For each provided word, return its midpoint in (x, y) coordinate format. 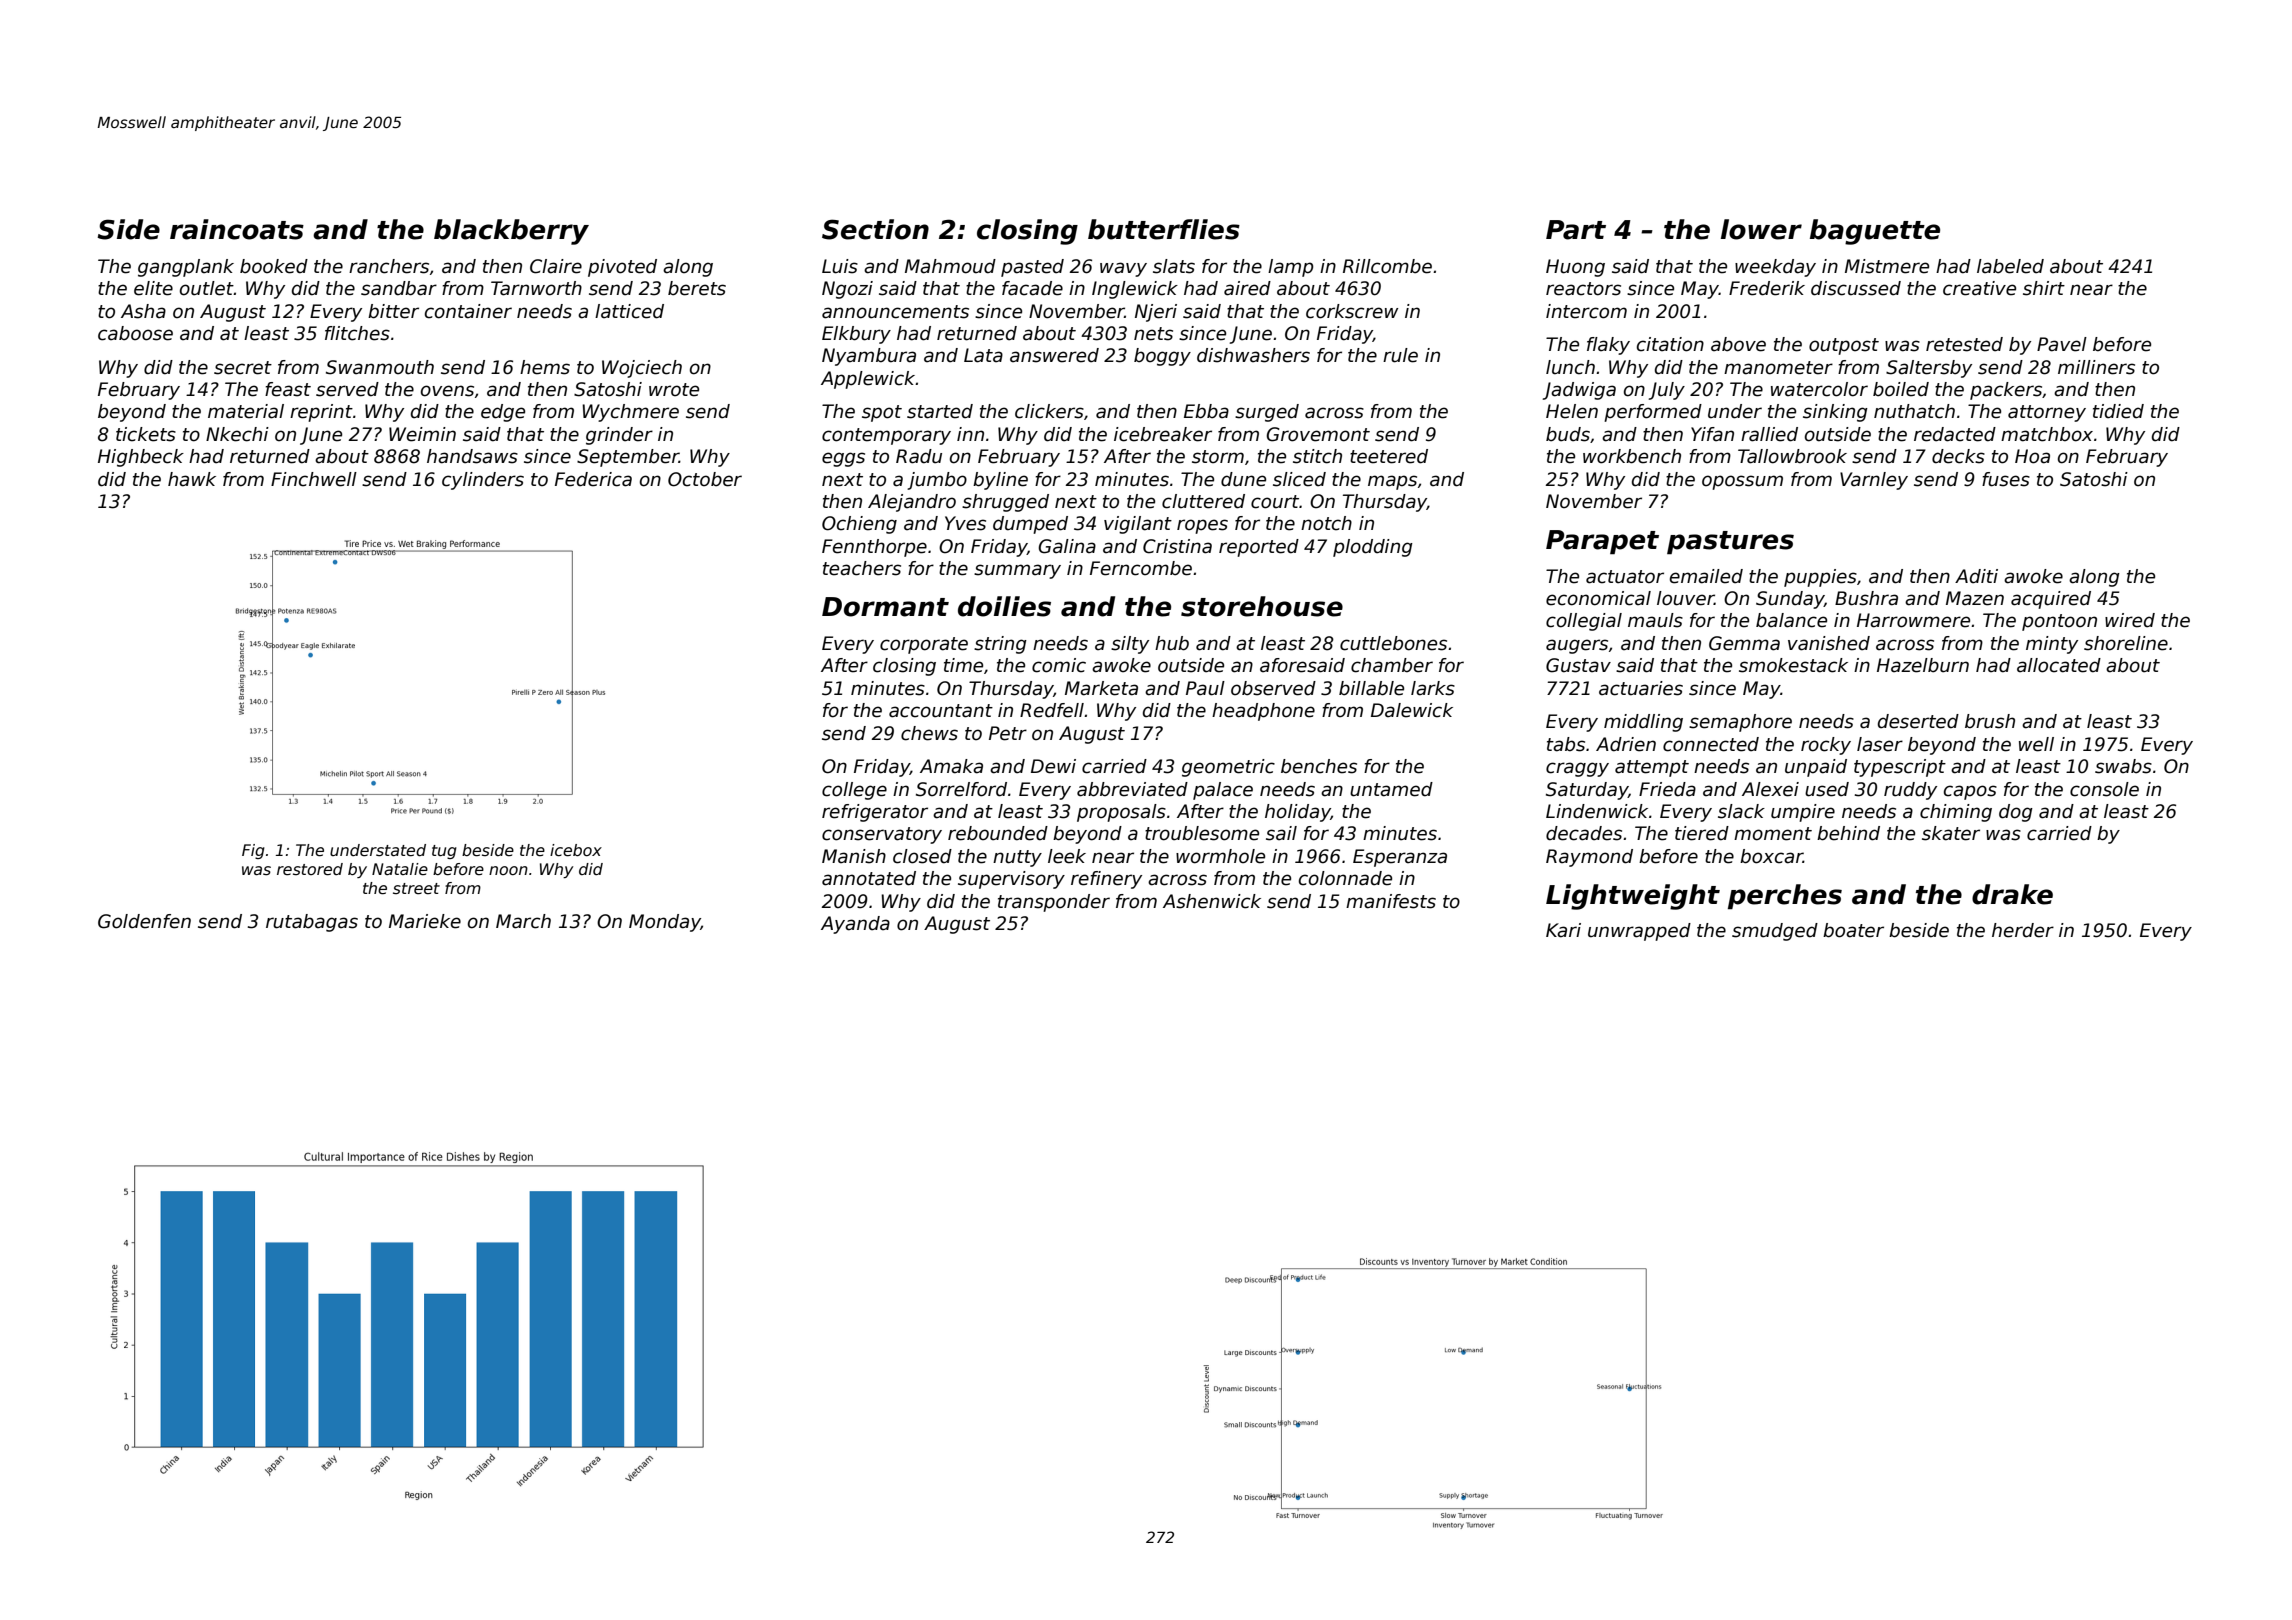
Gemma (1744, 643)
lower (1761, 229)
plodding (1373, 548)
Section (875, 229)
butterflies (1164, 229)
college (854, 791)
